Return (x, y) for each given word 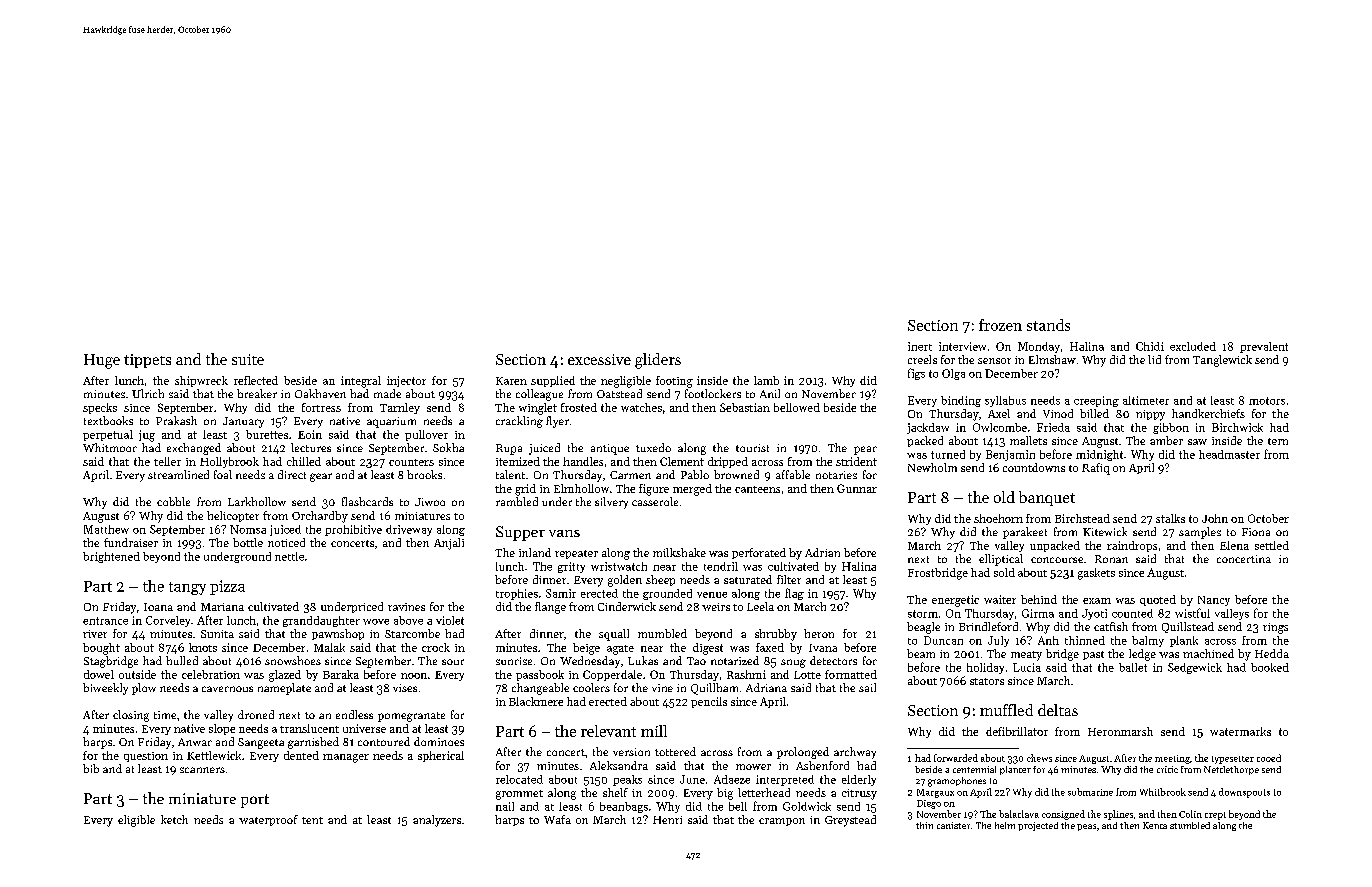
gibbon (1171, 428)
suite (248, 359)
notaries (836, 475)
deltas (1058, 710)
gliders (658, 361)
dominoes (439, 741)
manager (346, 758)
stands (1048, 325)
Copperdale (612, 675)
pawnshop (338, 634)
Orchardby (320, 517)
